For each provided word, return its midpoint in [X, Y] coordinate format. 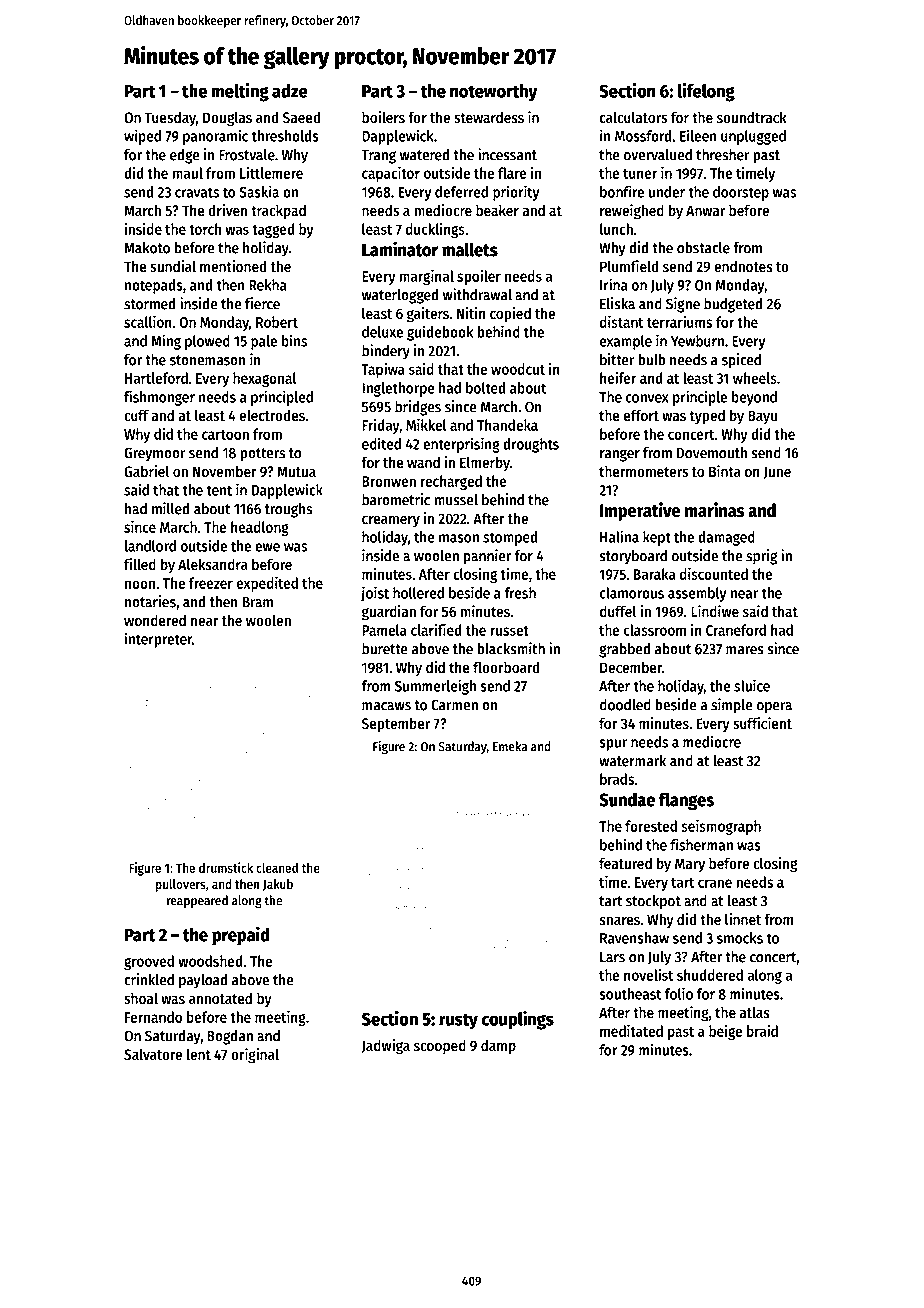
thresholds [285, 136]
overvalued [658, 155]
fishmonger [159, 398]
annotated [220, 998]
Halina [619, 536]
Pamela [384, 630]
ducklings [435, 230]
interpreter [158, 640]
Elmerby [485, 463]
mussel [456, 500]
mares [745, 650]
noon [140, 584]
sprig [761, 557]
